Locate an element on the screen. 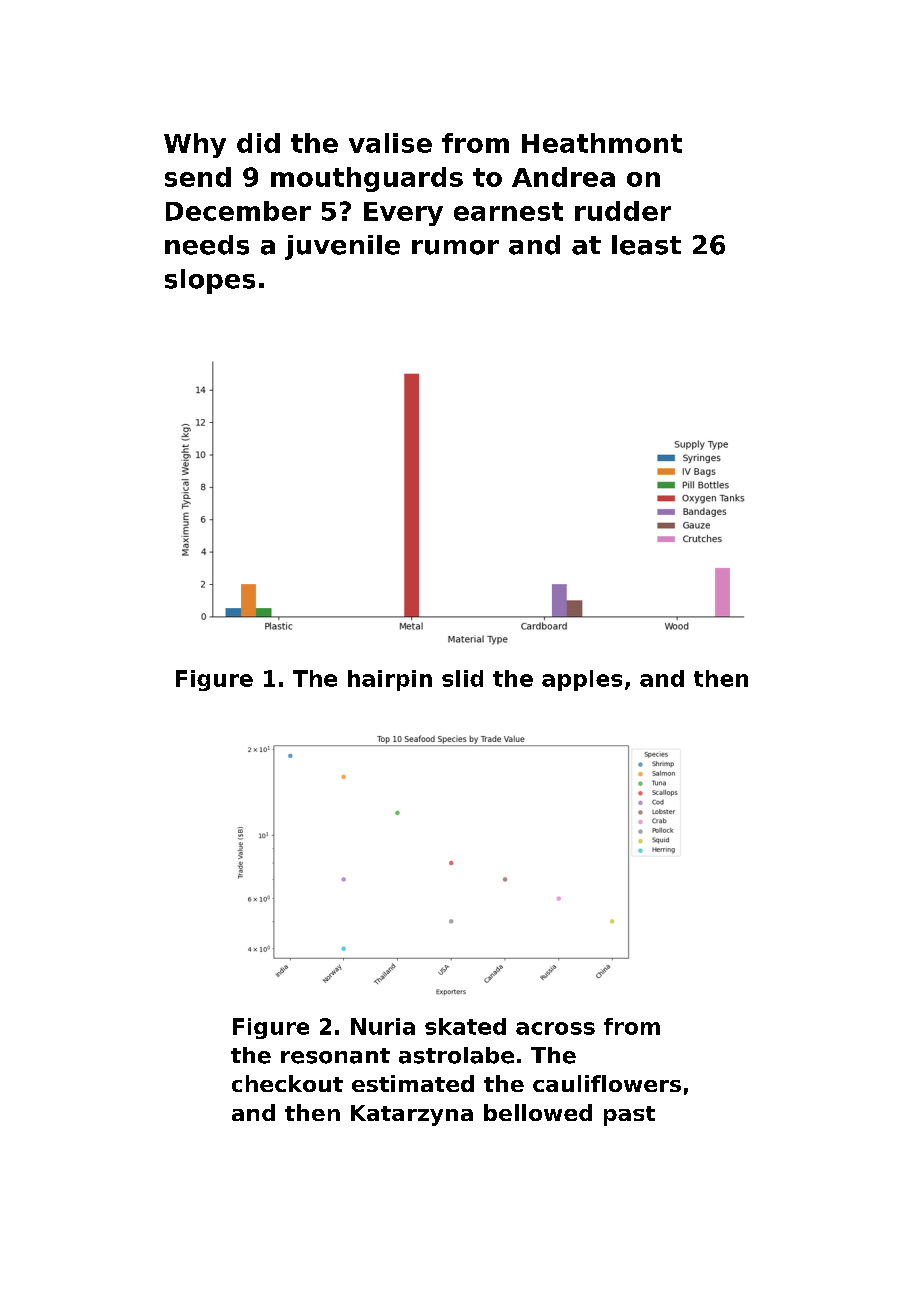 This screenshot has height=1311, width=924. estimated is located at coordinates (413, 1083).
